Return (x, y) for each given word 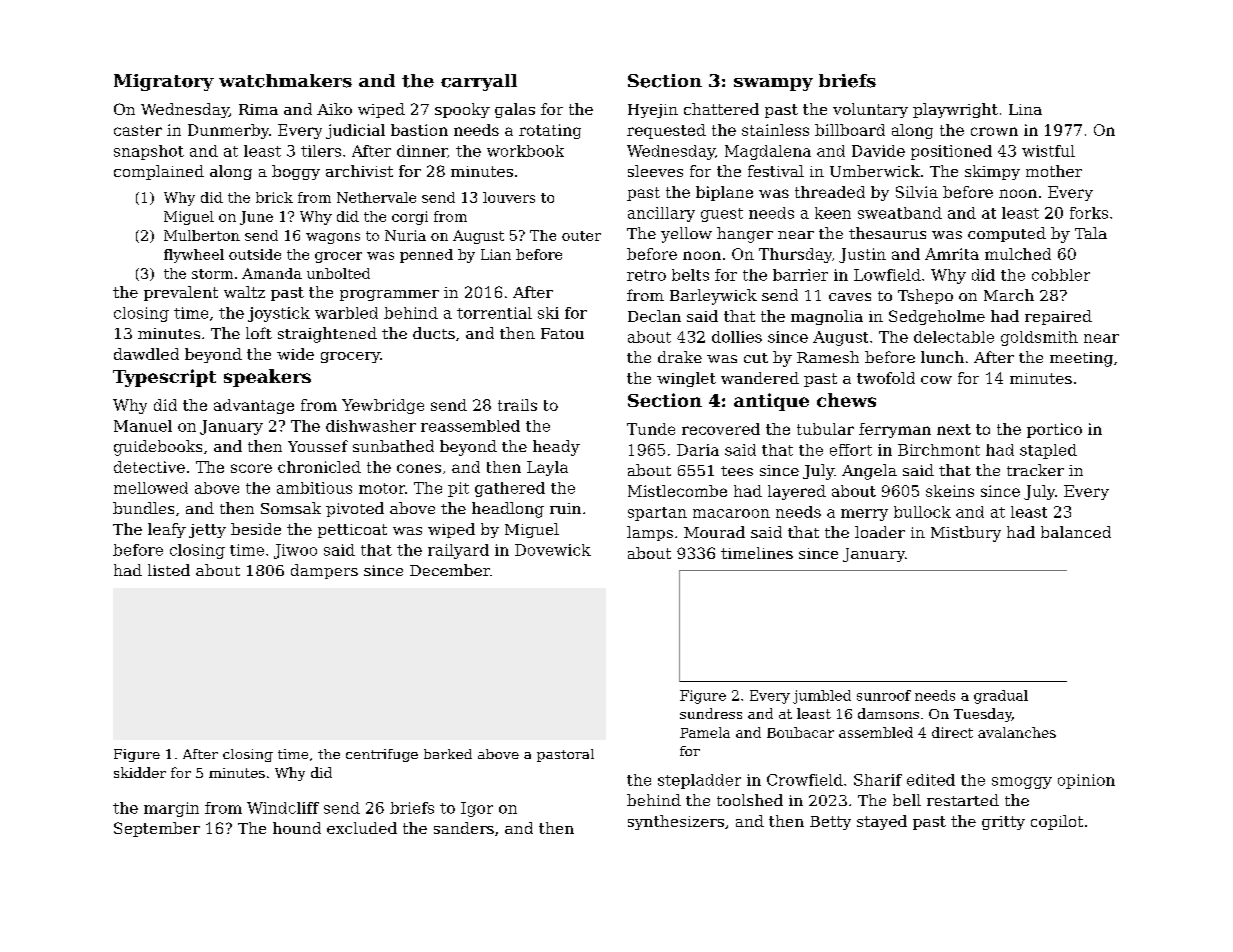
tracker (1035, 470)
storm (212, 274)
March (1009, 295)
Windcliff (283, 808)
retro (646, 275)
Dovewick (553, 550)
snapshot (149, 152)
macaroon (731, 513)
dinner (422, 151)
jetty (207, 531)
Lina (1025, 109)
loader (880, 532)
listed (169, 570)
